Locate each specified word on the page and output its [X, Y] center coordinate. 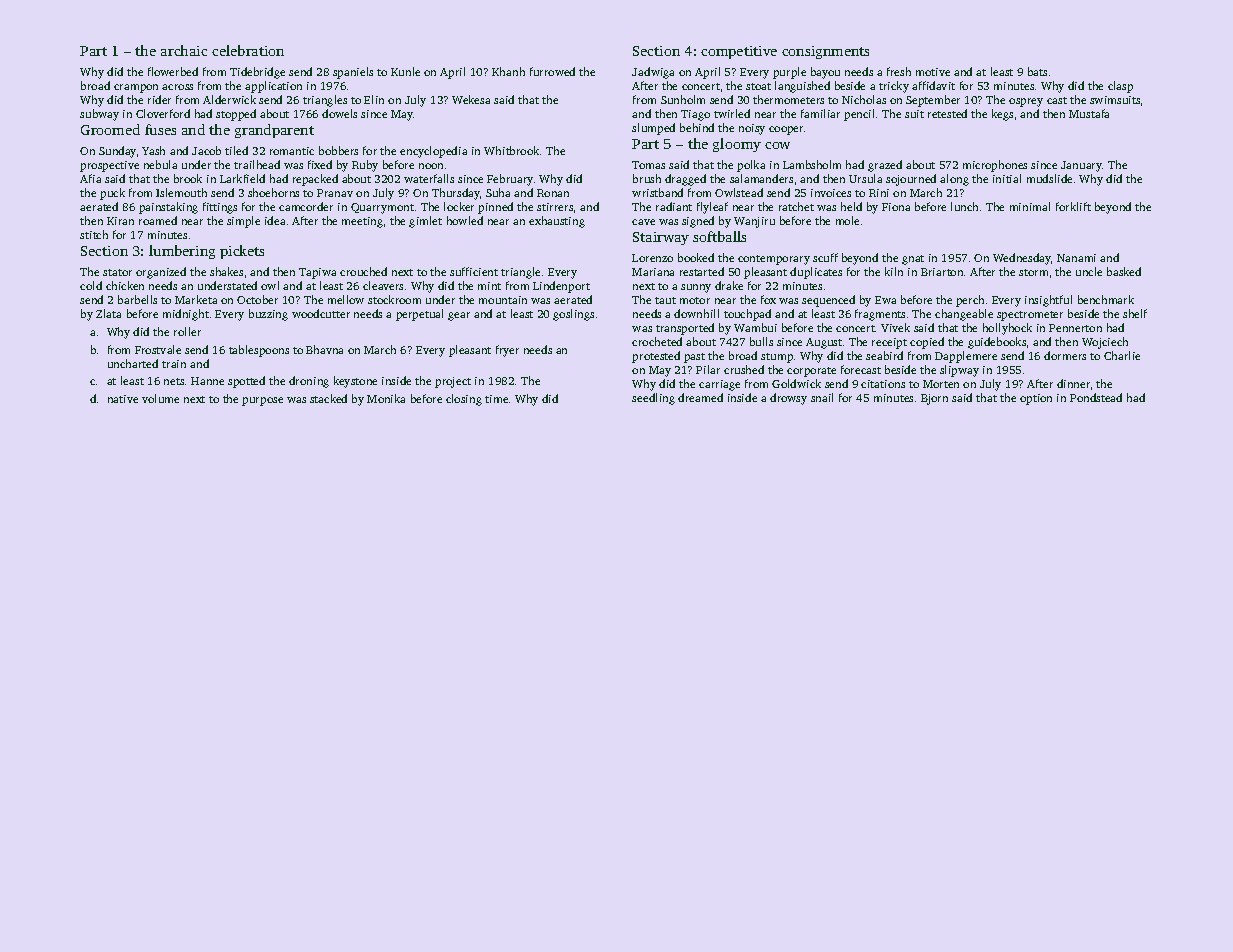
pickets [242, 252]
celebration [248, 50]
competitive [739, 52]
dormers [1065, 355]
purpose [262, 401]
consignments [825, 52]
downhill [696, 313]
